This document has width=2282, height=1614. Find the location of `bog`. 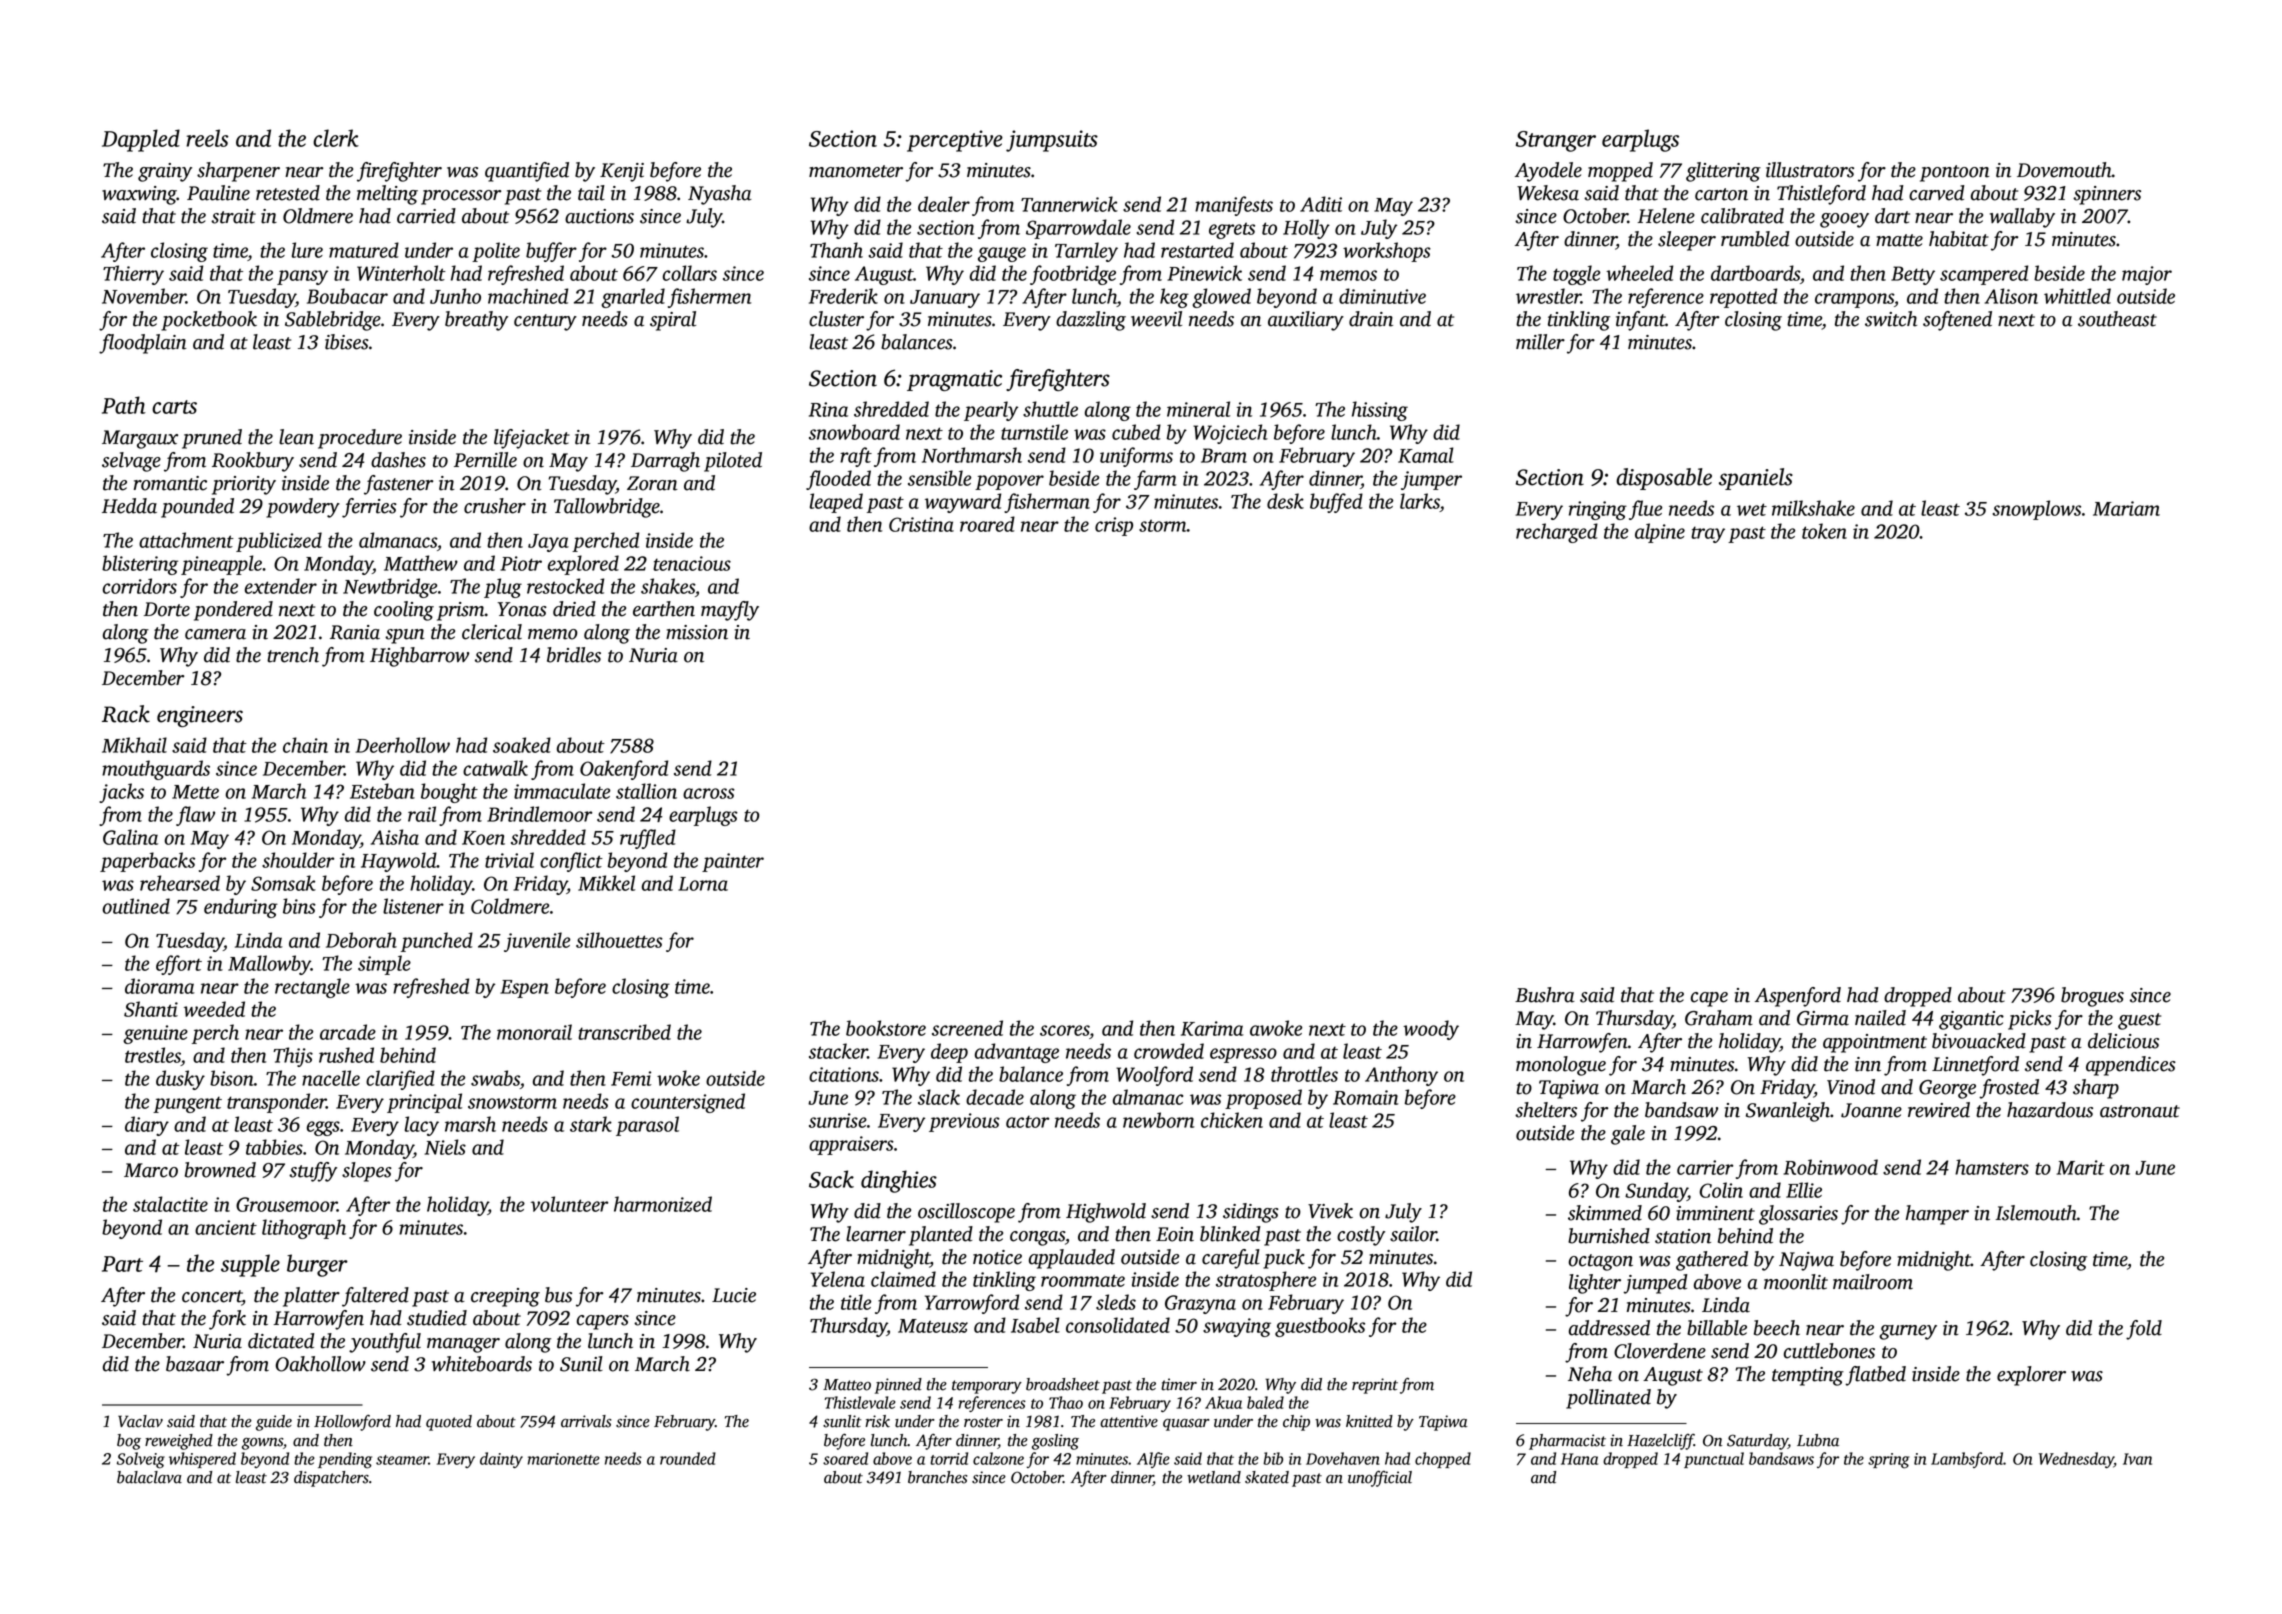

bog is located at coordinates (129, 1442).
